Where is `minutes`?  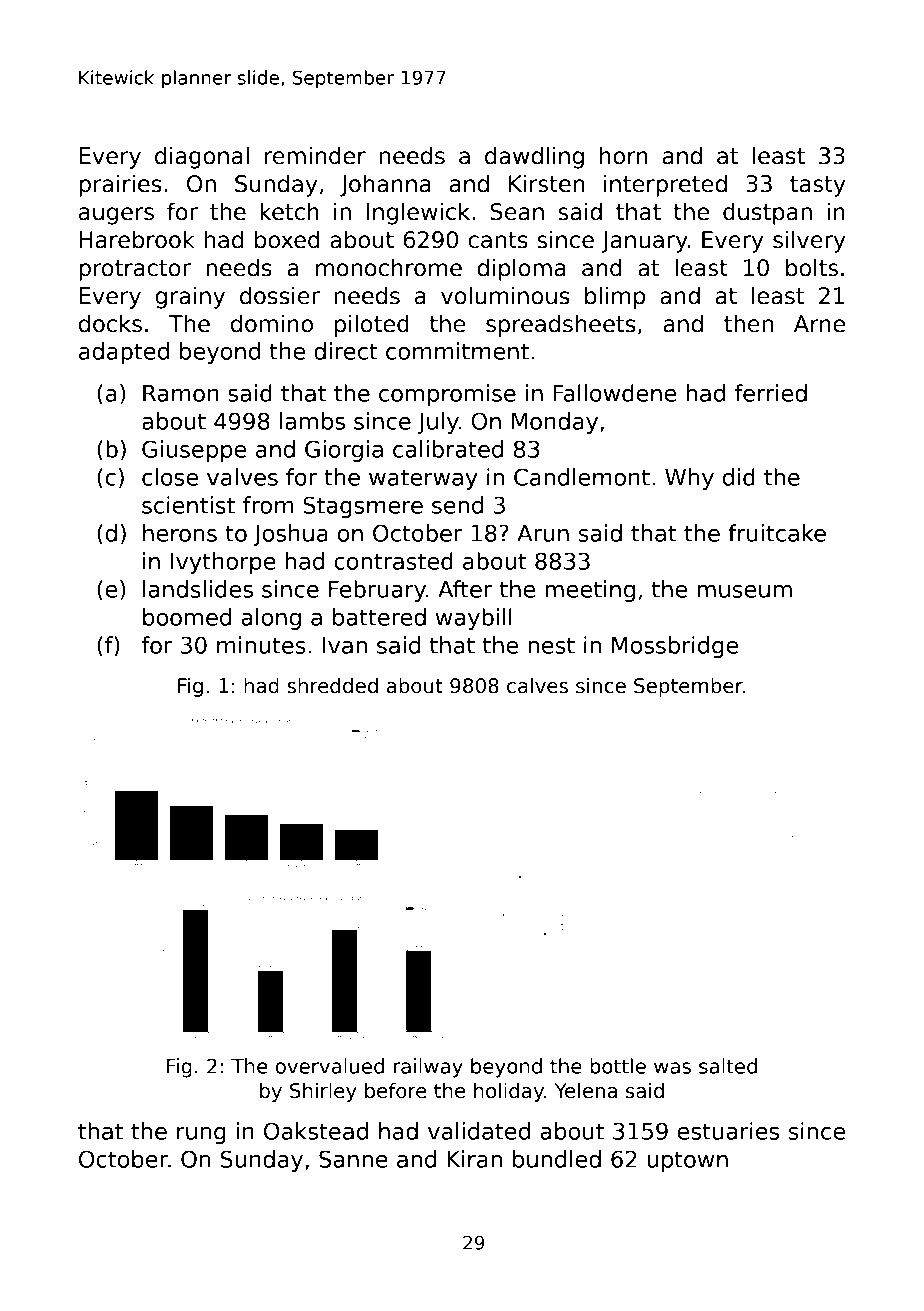
minutes is located at coordinates (261, 645).
